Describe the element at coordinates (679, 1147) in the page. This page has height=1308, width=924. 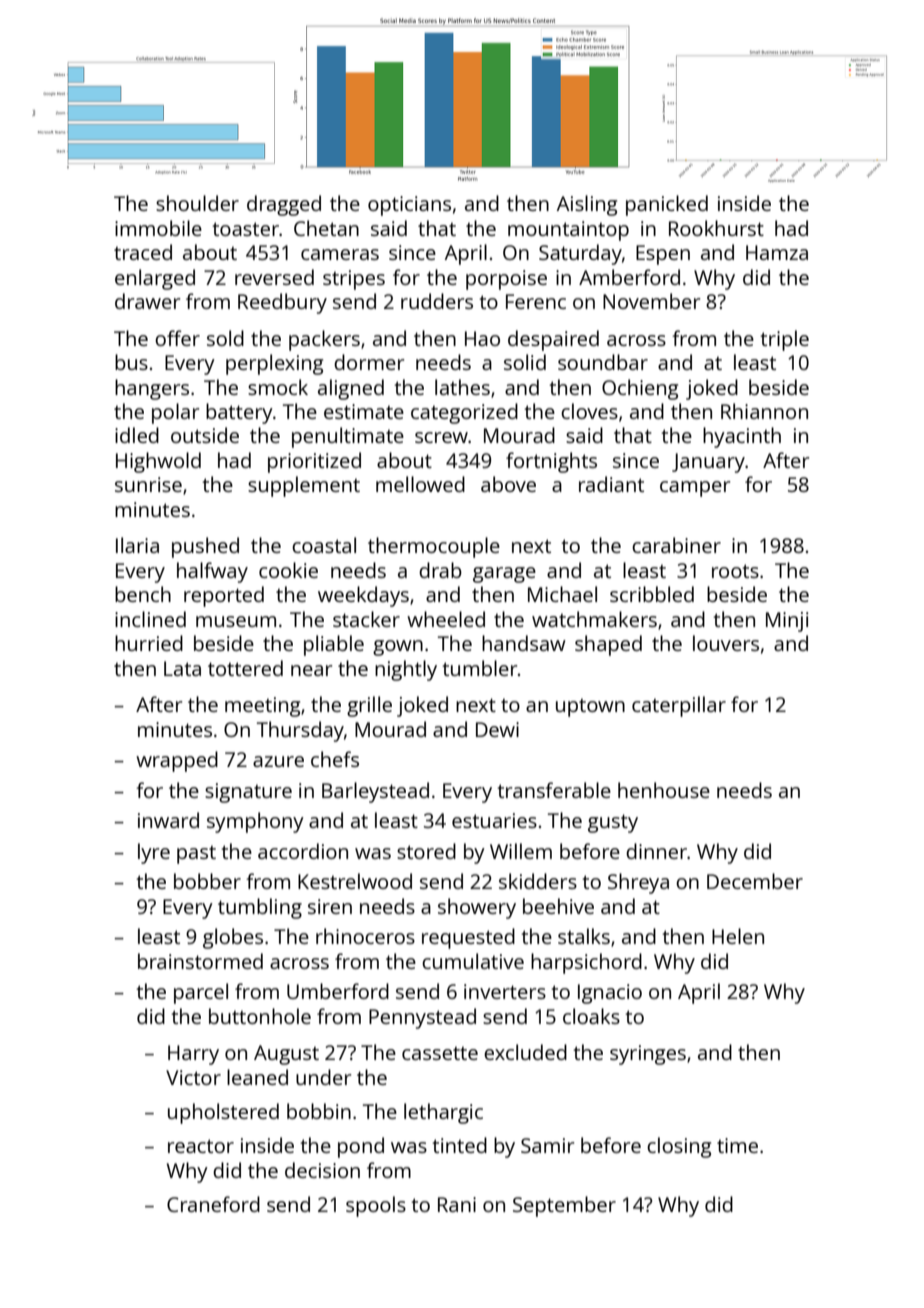
I see `closing` at that location.
